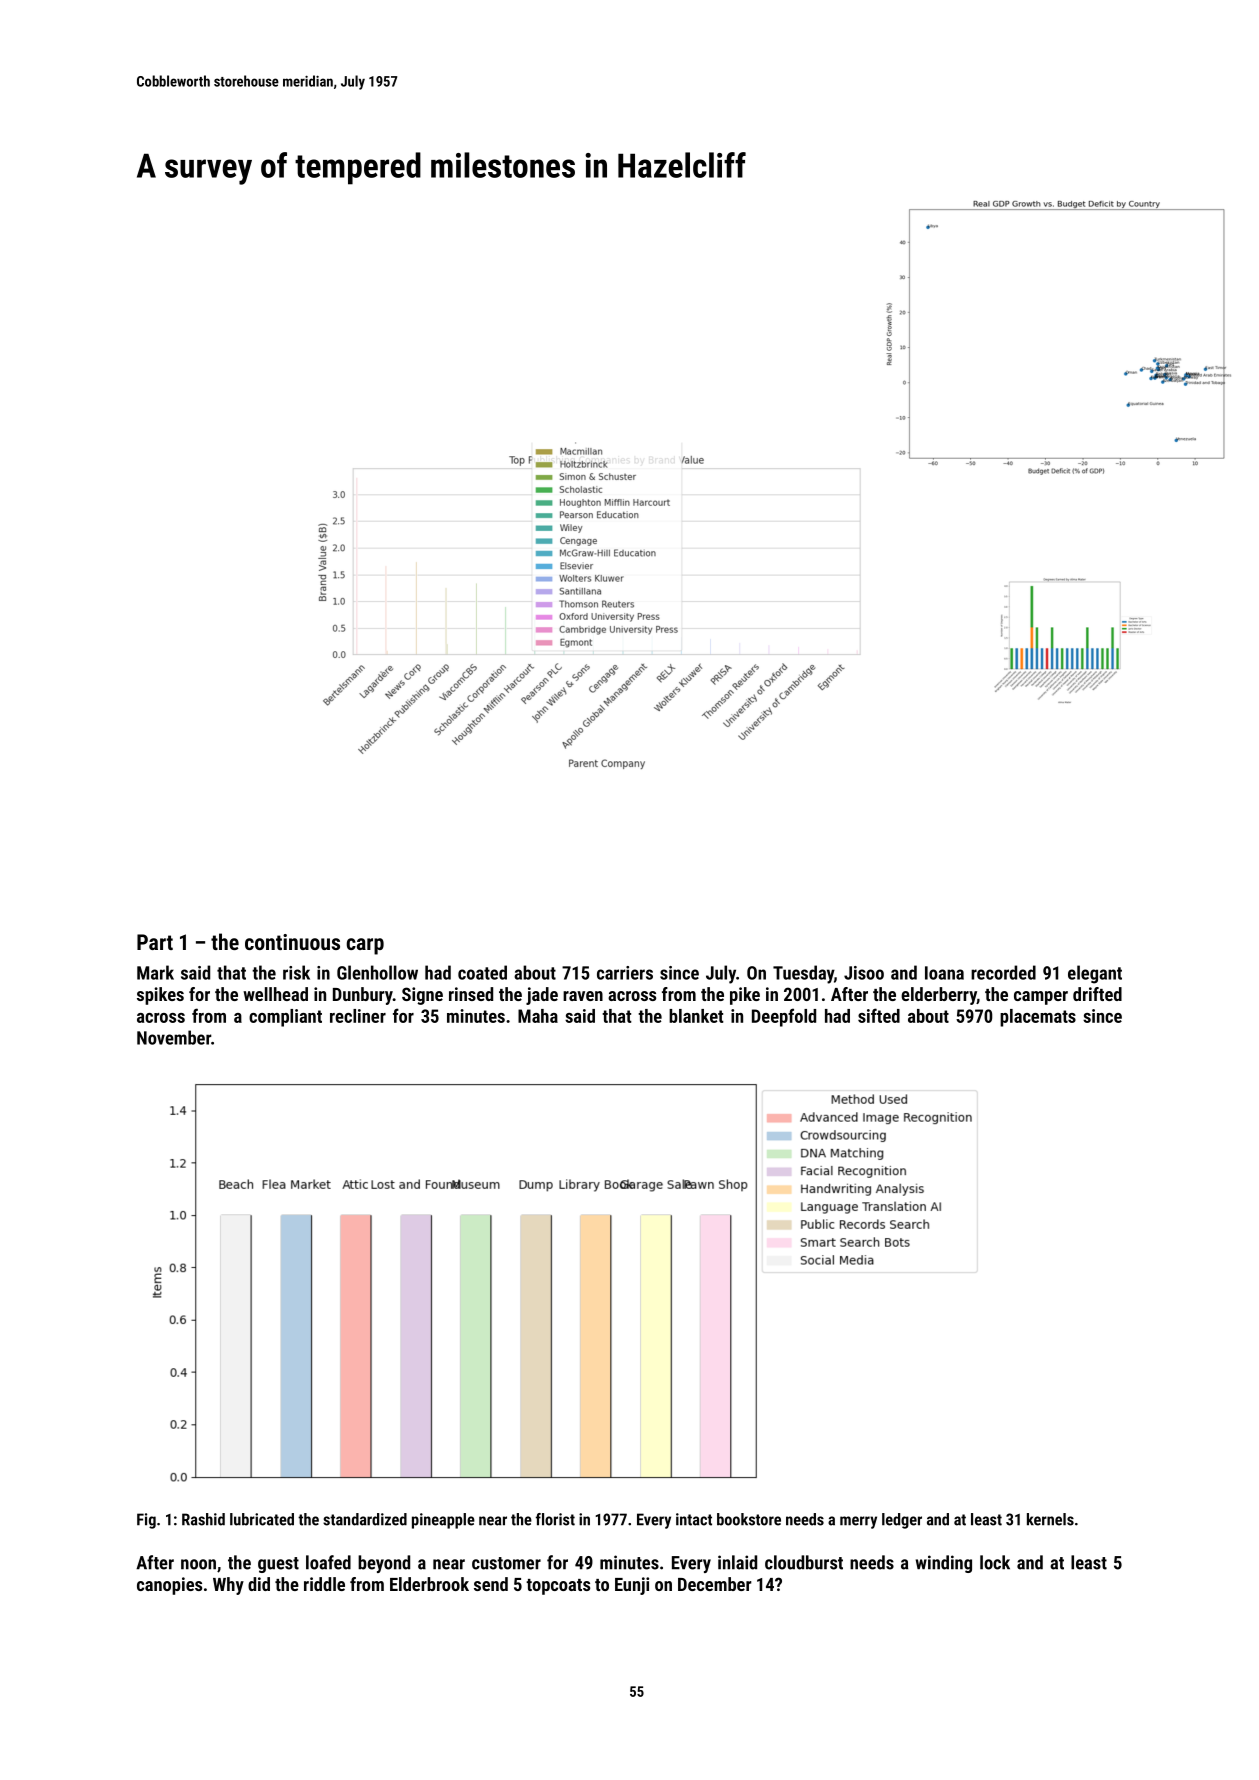 The width and height of the screenshot is (1259, 1780). I want to click on canopies, so click(169, 1586).
